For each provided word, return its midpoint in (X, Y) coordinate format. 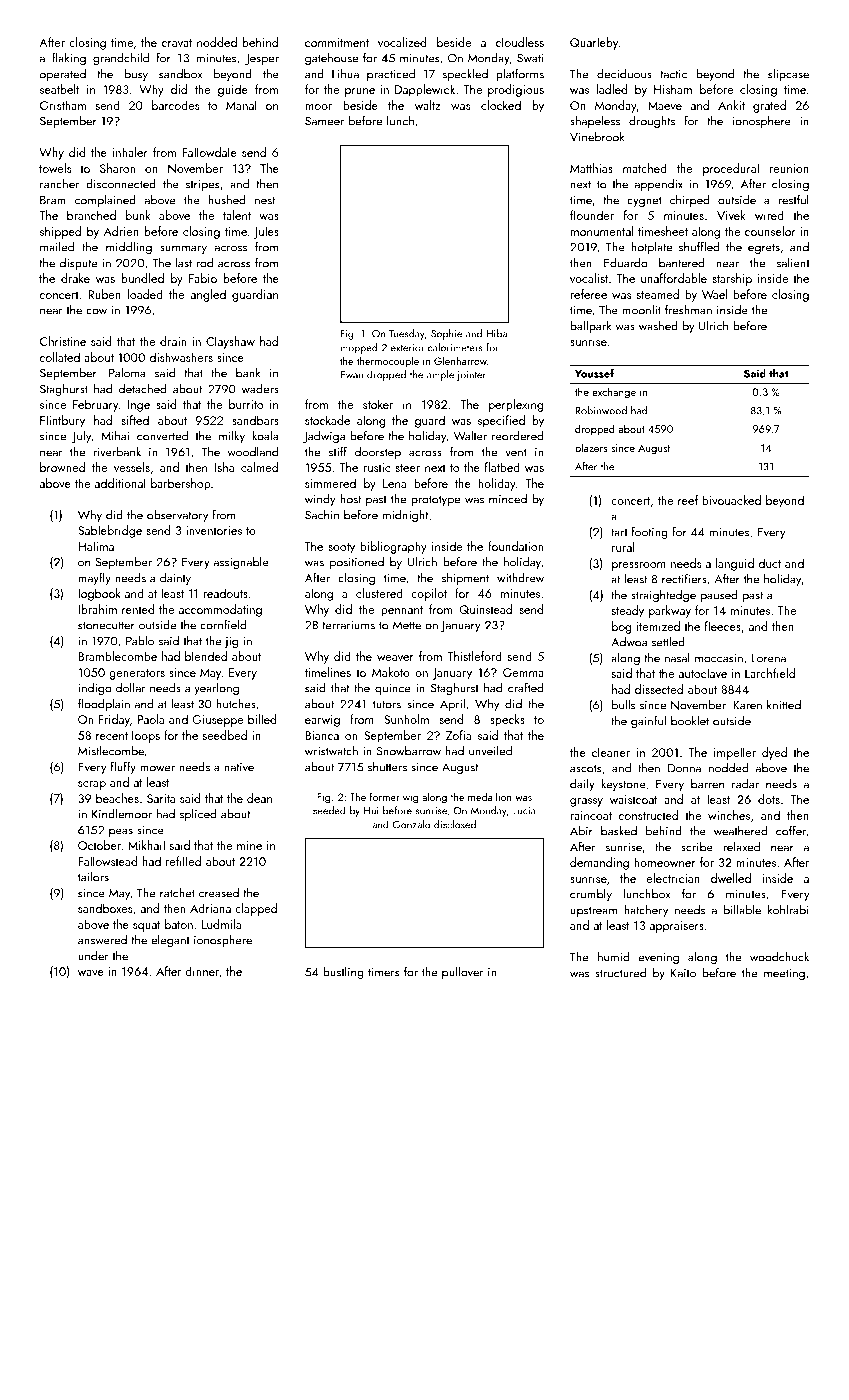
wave (91, 973)
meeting (784, 974)
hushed (227, 200)
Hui (371, 811)
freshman (688, 310)
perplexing (516, 405)
